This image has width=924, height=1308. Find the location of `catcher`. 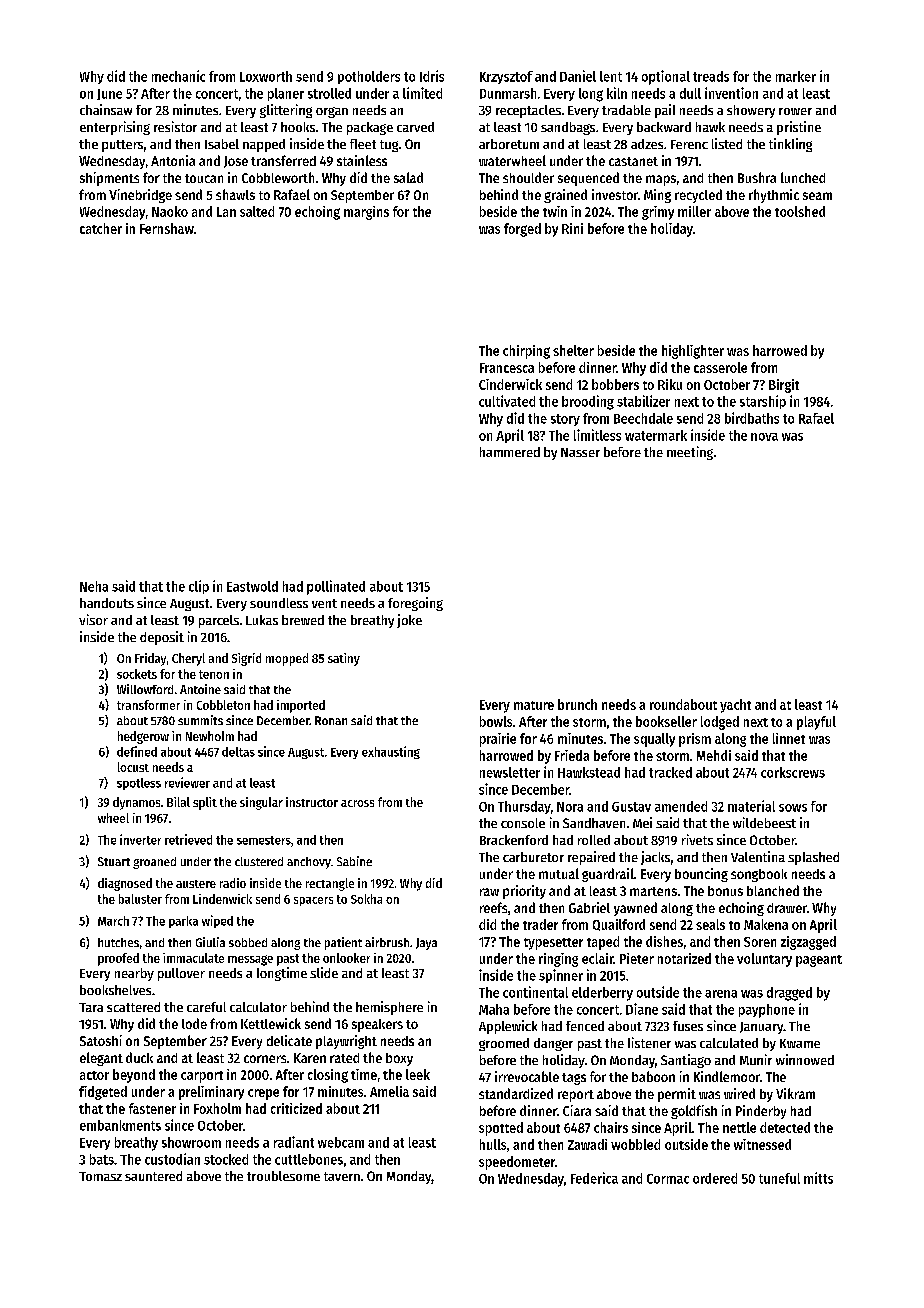

catcher is located at coordinates (101, 228).
